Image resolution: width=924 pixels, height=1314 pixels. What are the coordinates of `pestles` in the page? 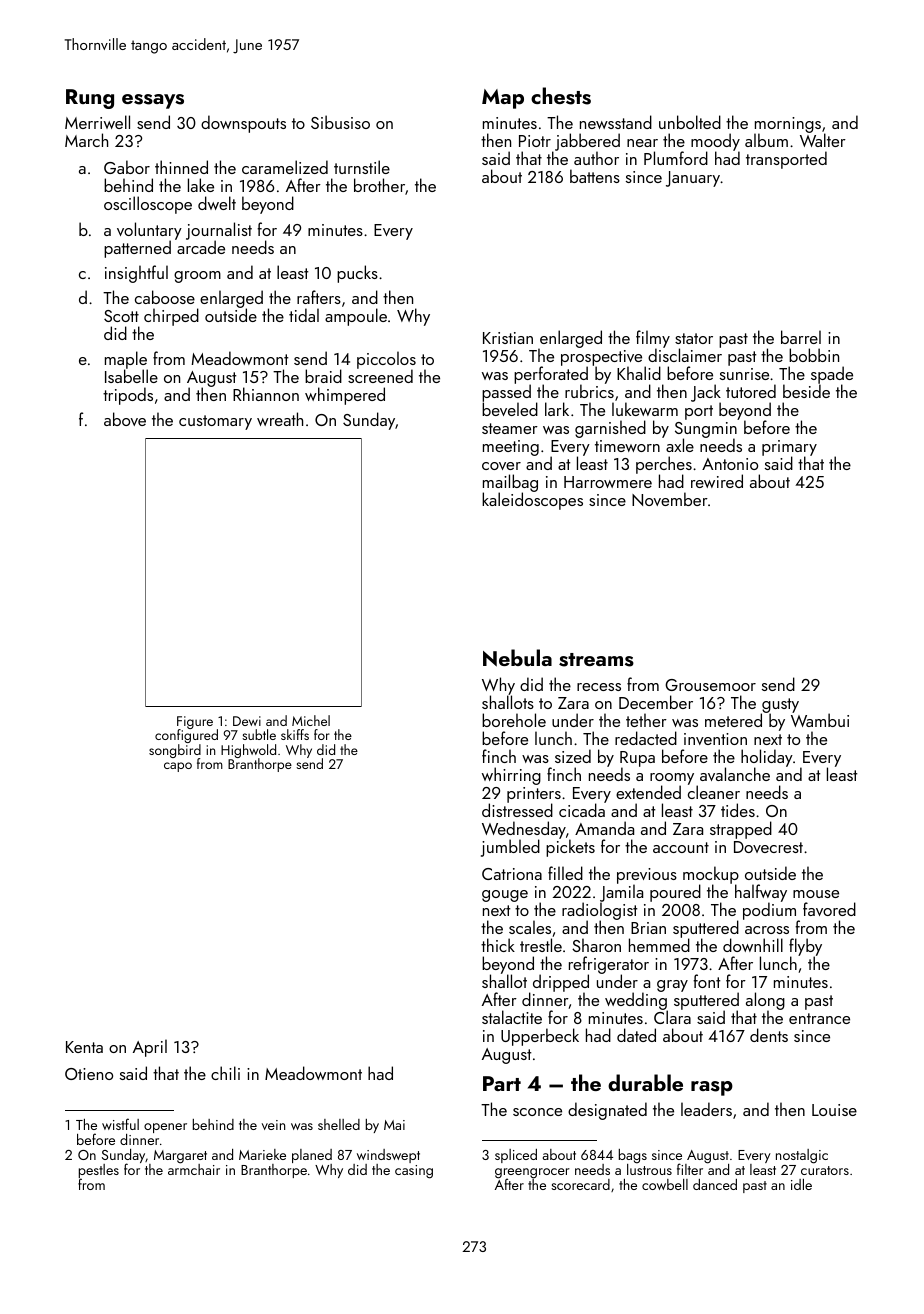 It's located at (99, 1171).
